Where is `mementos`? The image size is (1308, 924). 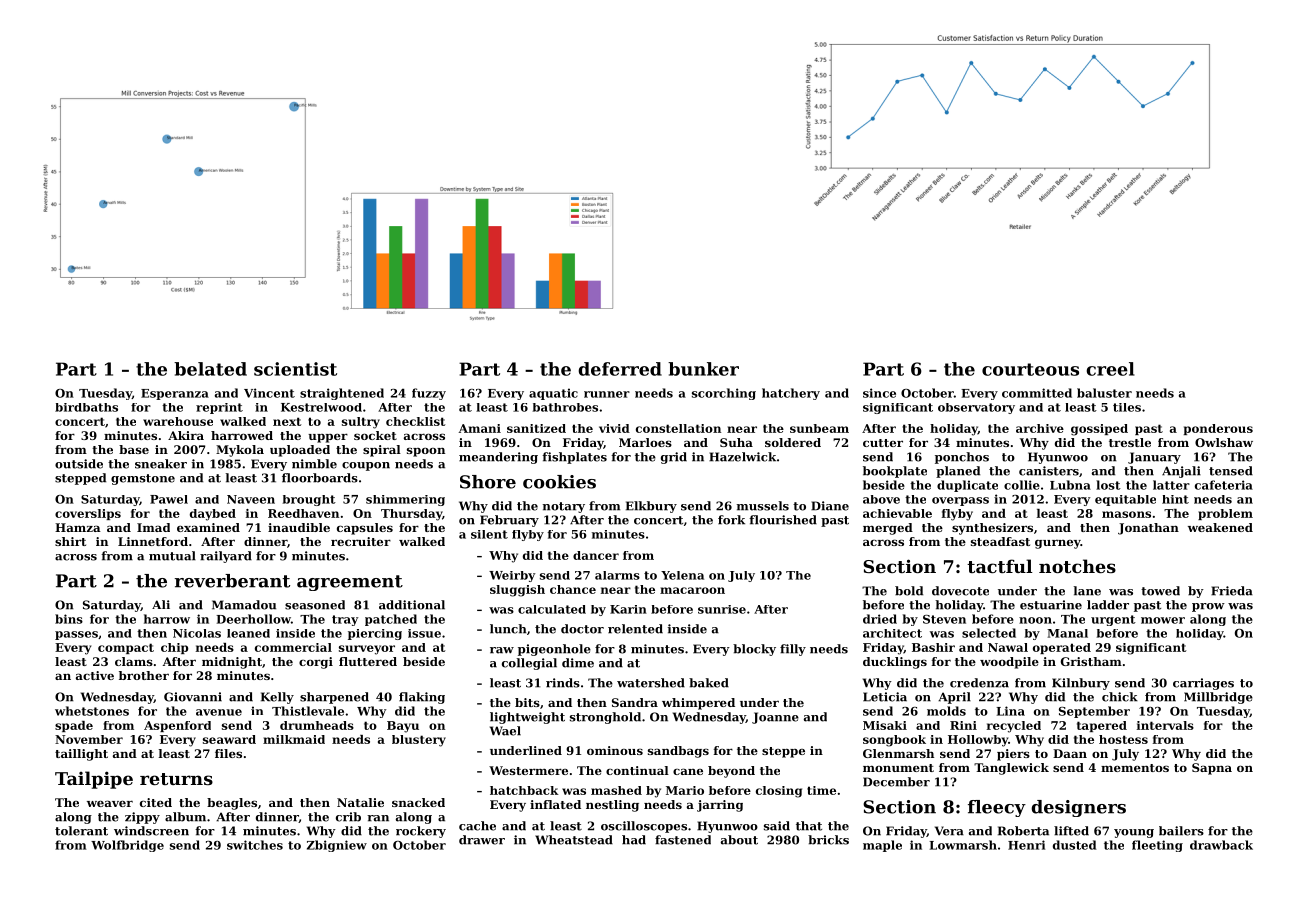 mementos is located at coordinates (1135, 768).
